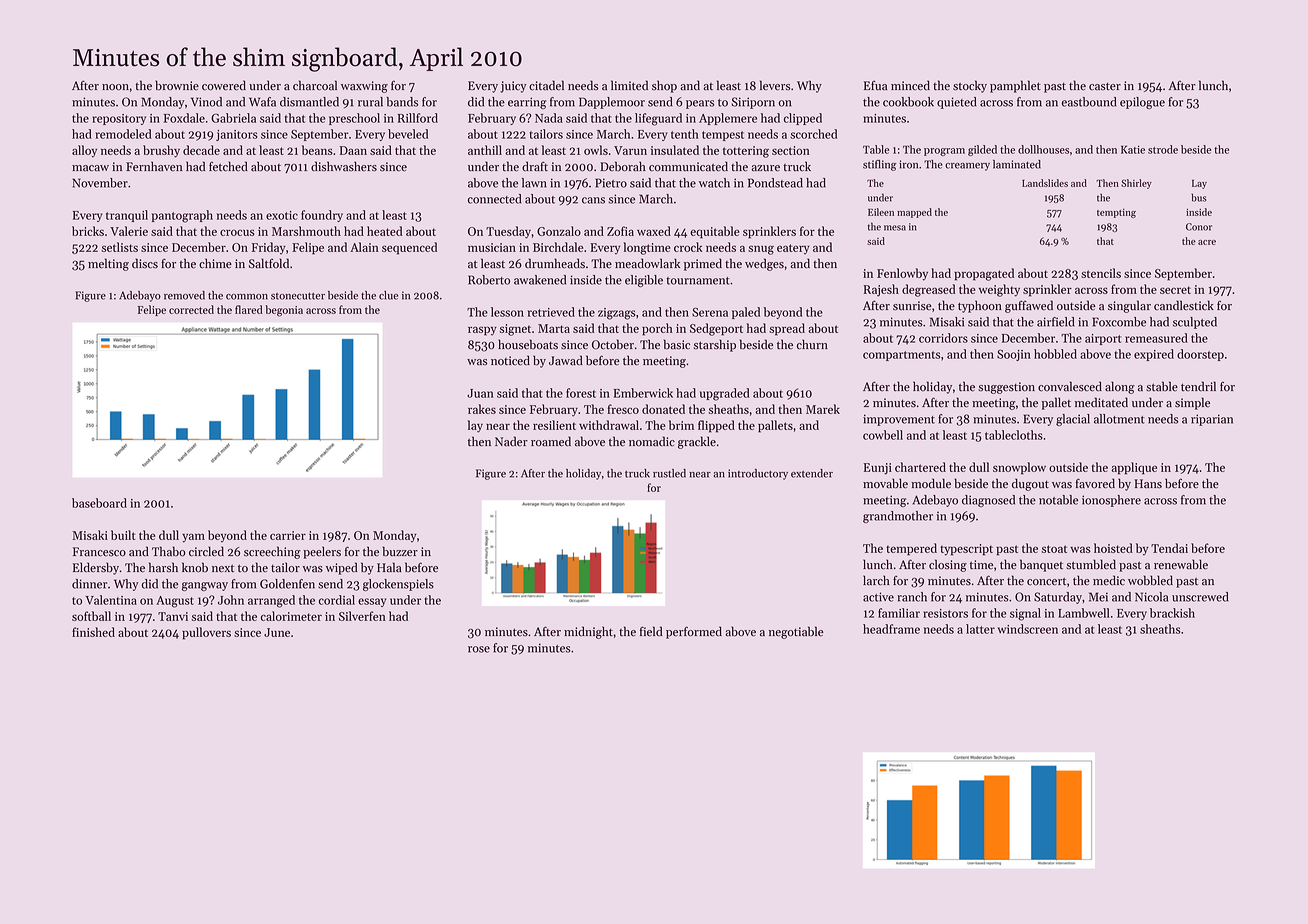  I want to click on rakes, so click(482, 409).
